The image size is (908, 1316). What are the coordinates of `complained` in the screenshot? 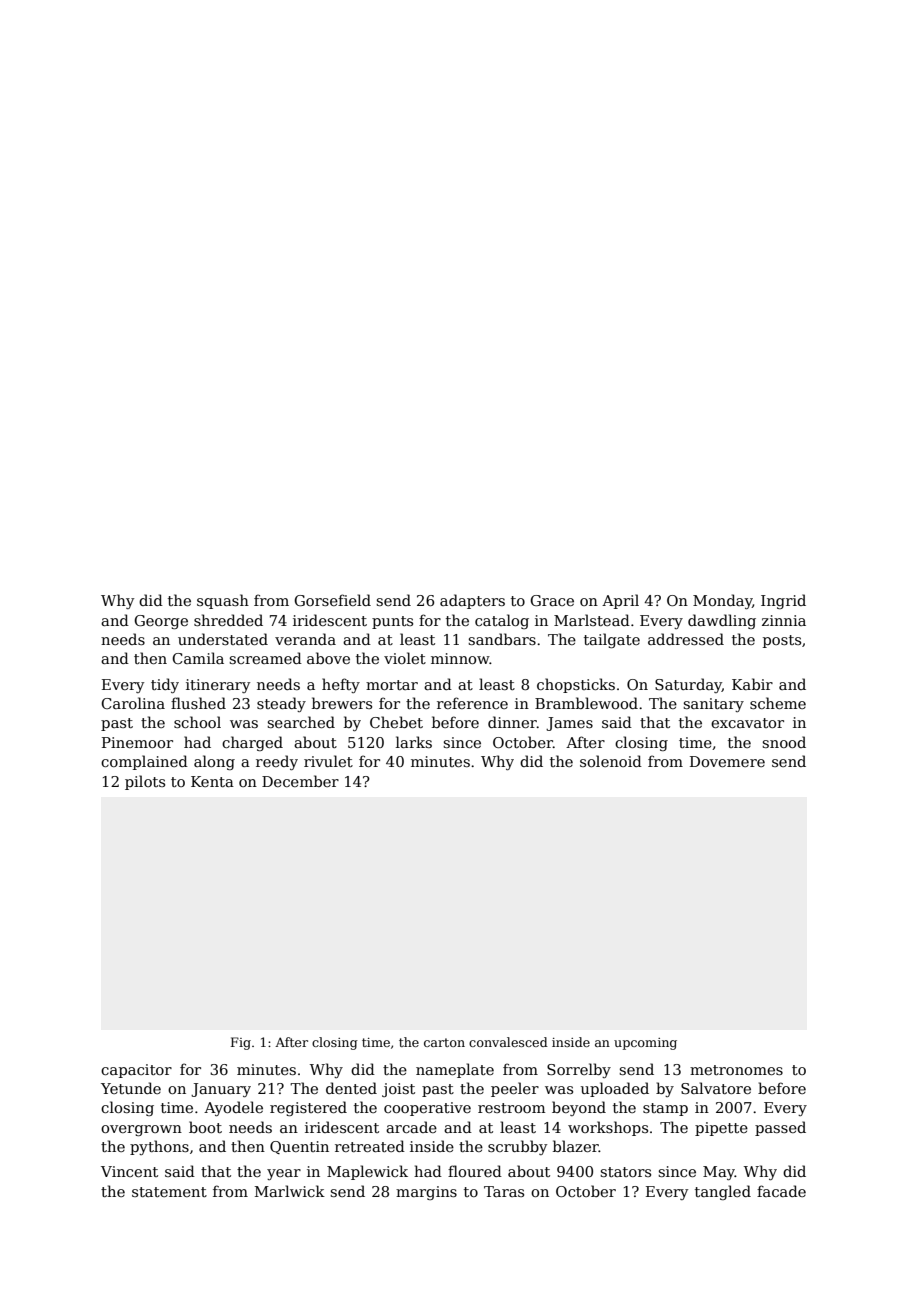 It's located at (144, 762).
